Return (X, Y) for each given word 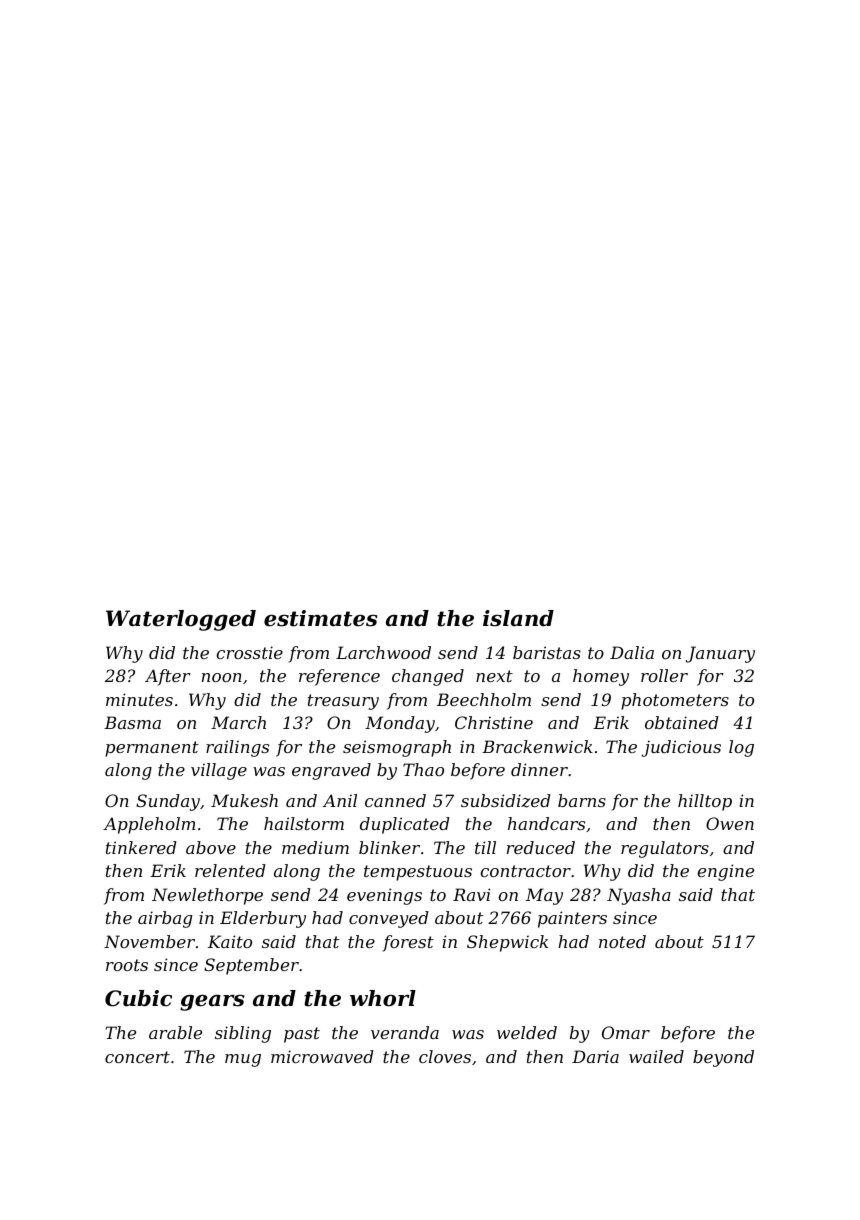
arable (175, 1032)
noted (622, 941)
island (518, 618)
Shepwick (507, 943)
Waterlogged (181, 620)
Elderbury (263, 919)
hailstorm (304, 823)
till (485, 847)
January (720, 654)
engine (726, 872)
